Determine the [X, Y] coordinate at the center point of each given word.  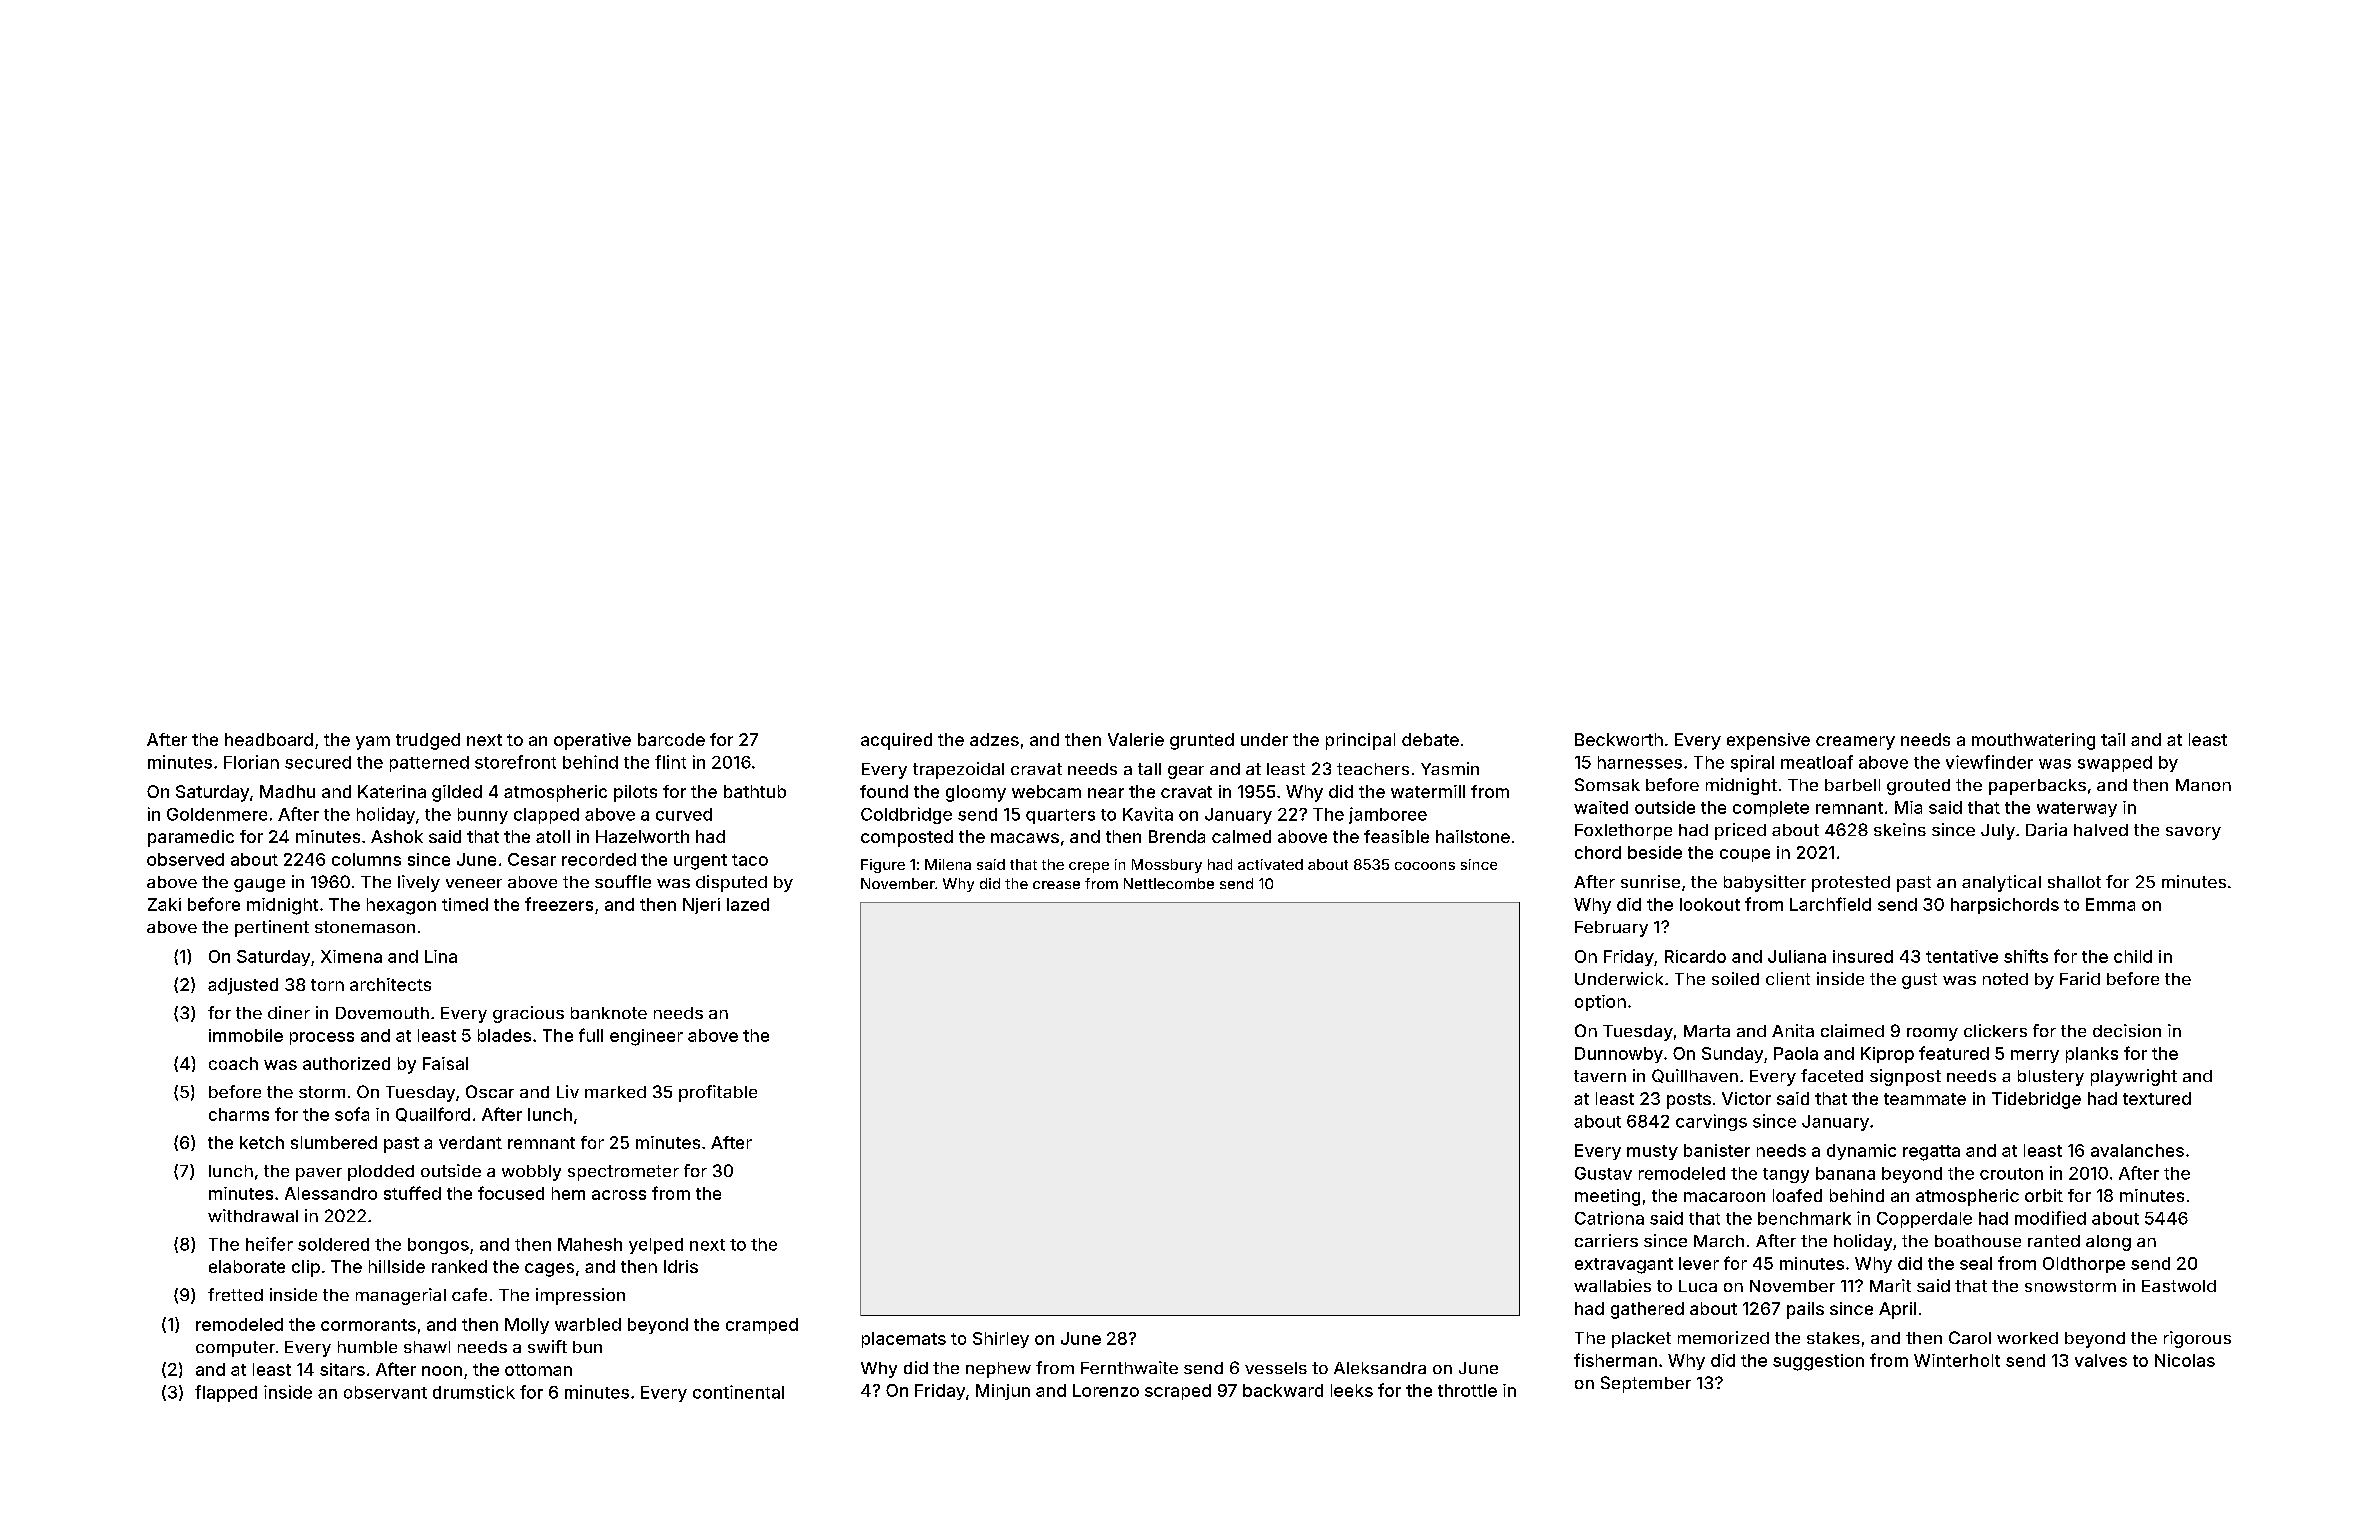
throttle [1467, 1390]
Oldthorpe [2084, 1265]
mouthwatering [2033, 741]
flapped [226, 1393]
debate [1430, 739]
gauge [259, 885]
